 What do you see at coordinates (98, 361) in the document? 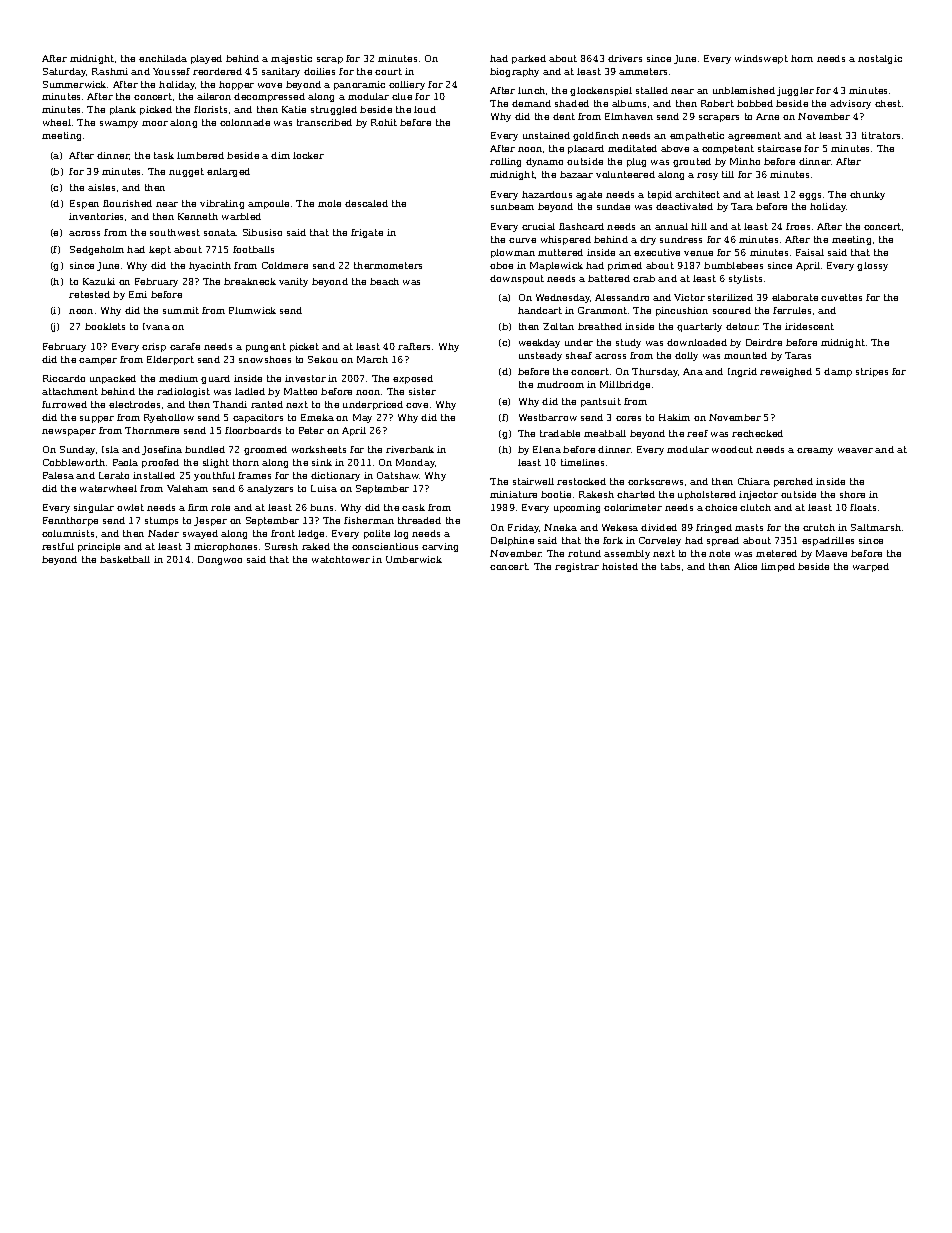
I see `camper` at bounding box center [98, 361].
